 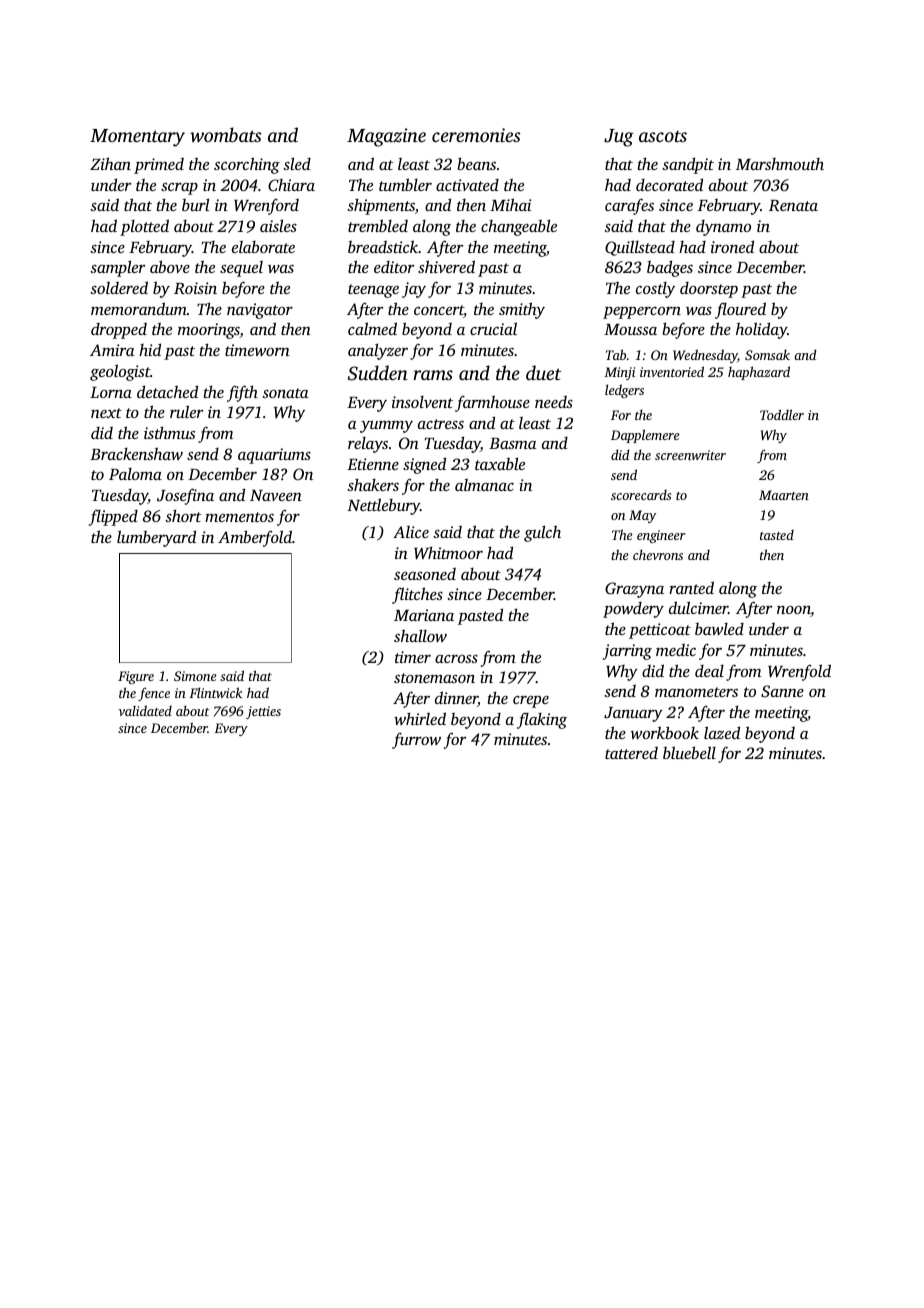 What do you see at coordinates (476, 163) in the screenshot?
I see `beans` at bounding box center [476, 163].
